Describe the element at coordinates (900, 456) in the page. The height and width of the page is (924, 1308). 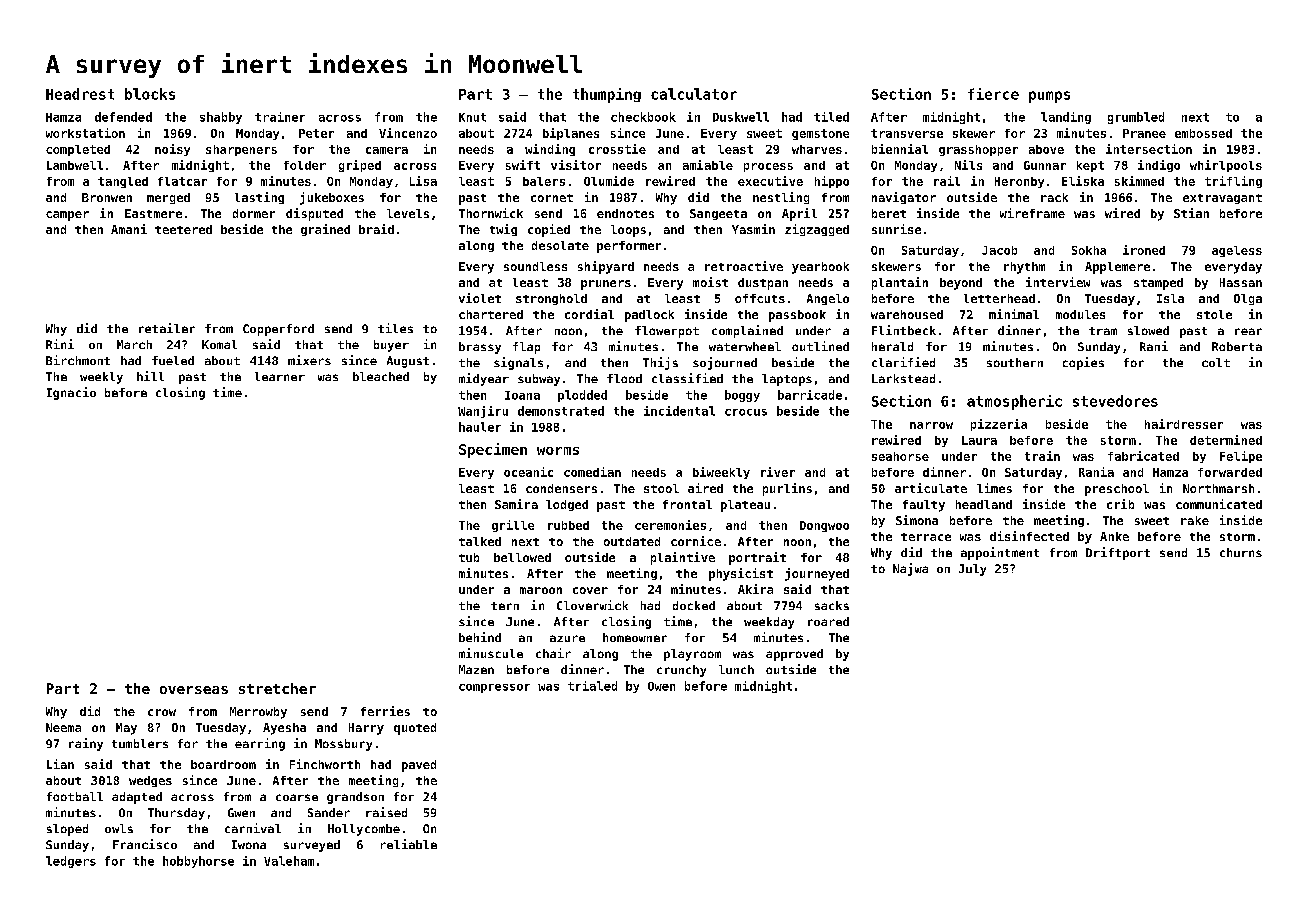
I see `seahorse` at that location.
